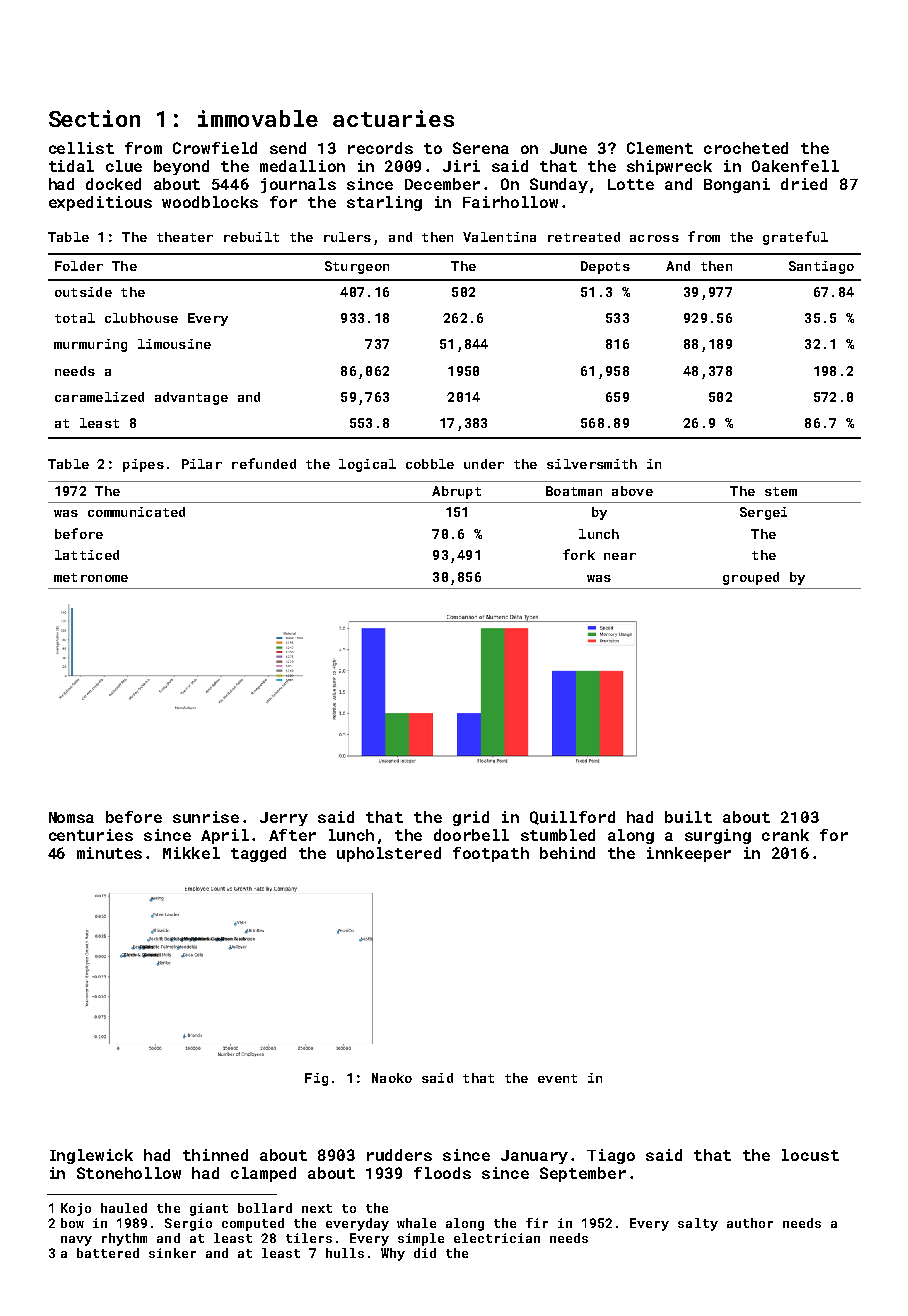 The height and width of the screenshot is (1316, 908). Describe the element at coordinates (91, 577) in the screenshot. I see `metronome` at that location.
